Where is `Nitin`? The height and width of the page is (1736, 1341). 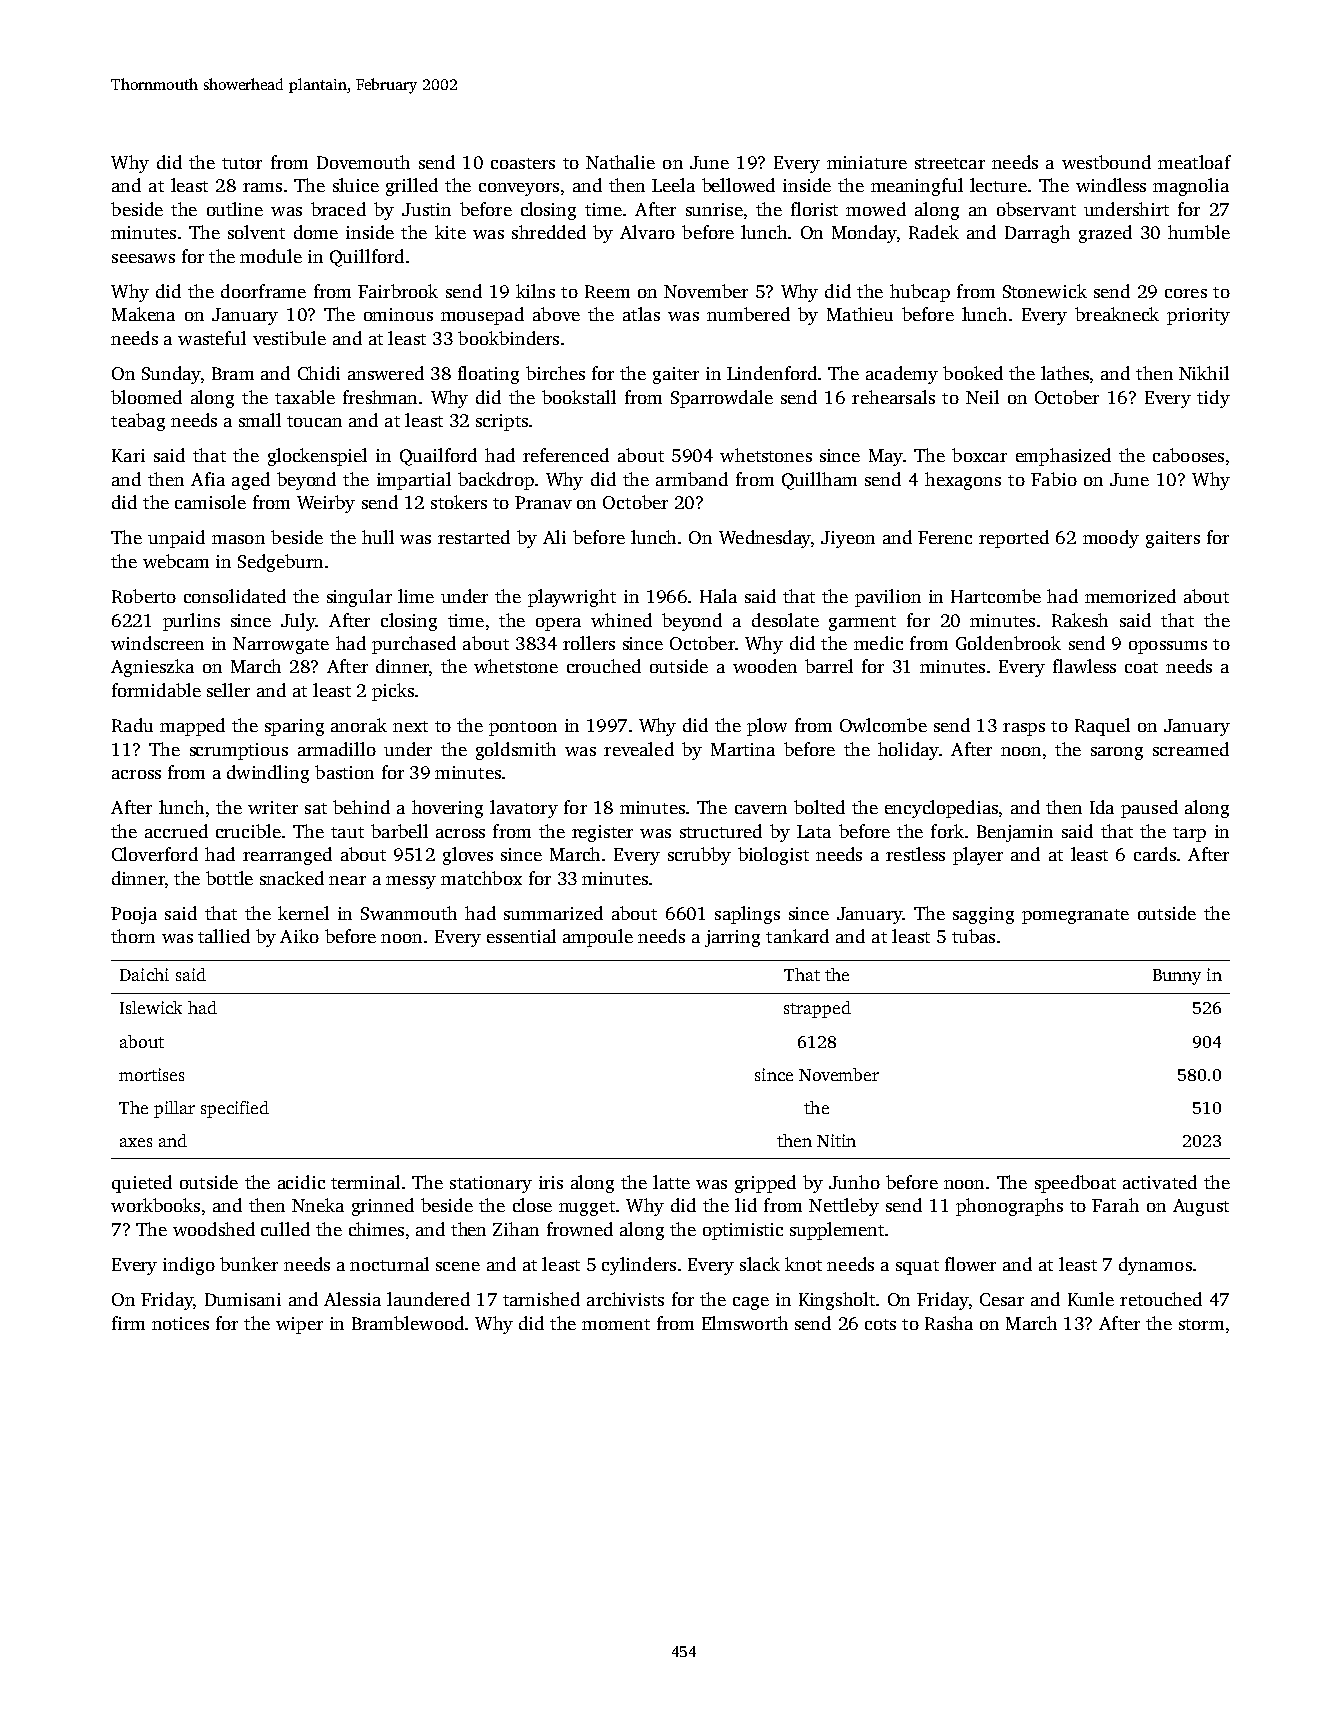
Nitin is located at coordinates (836, 1140).
